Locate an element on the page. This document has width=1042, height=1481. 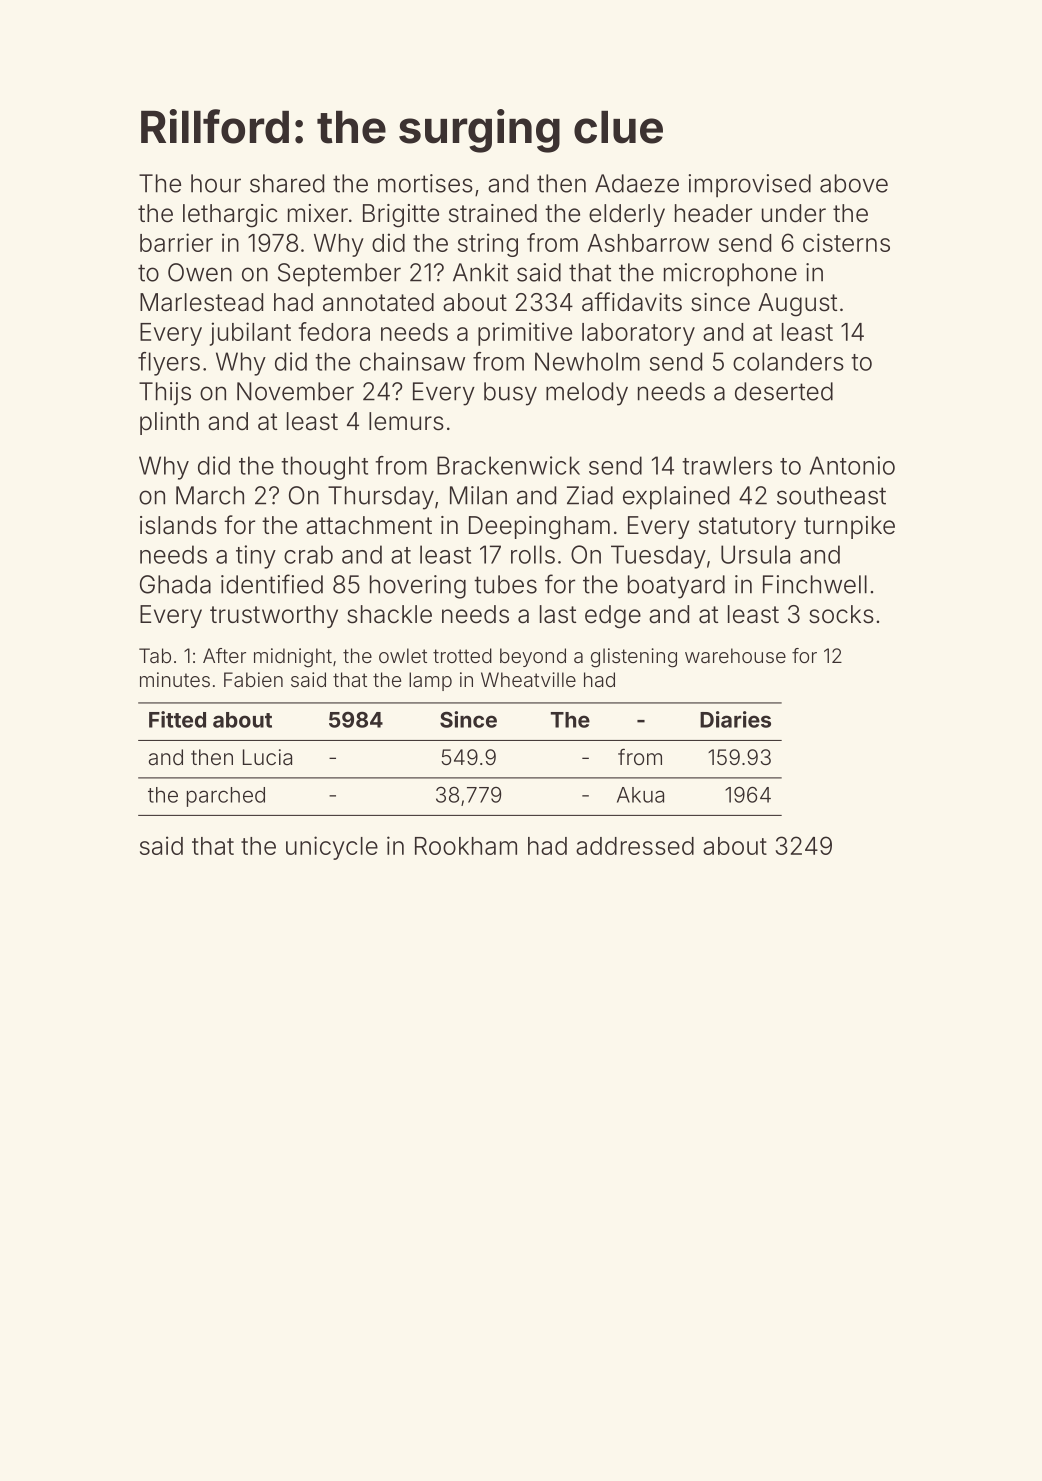
Fabien is located at coordinates (253, 679).
